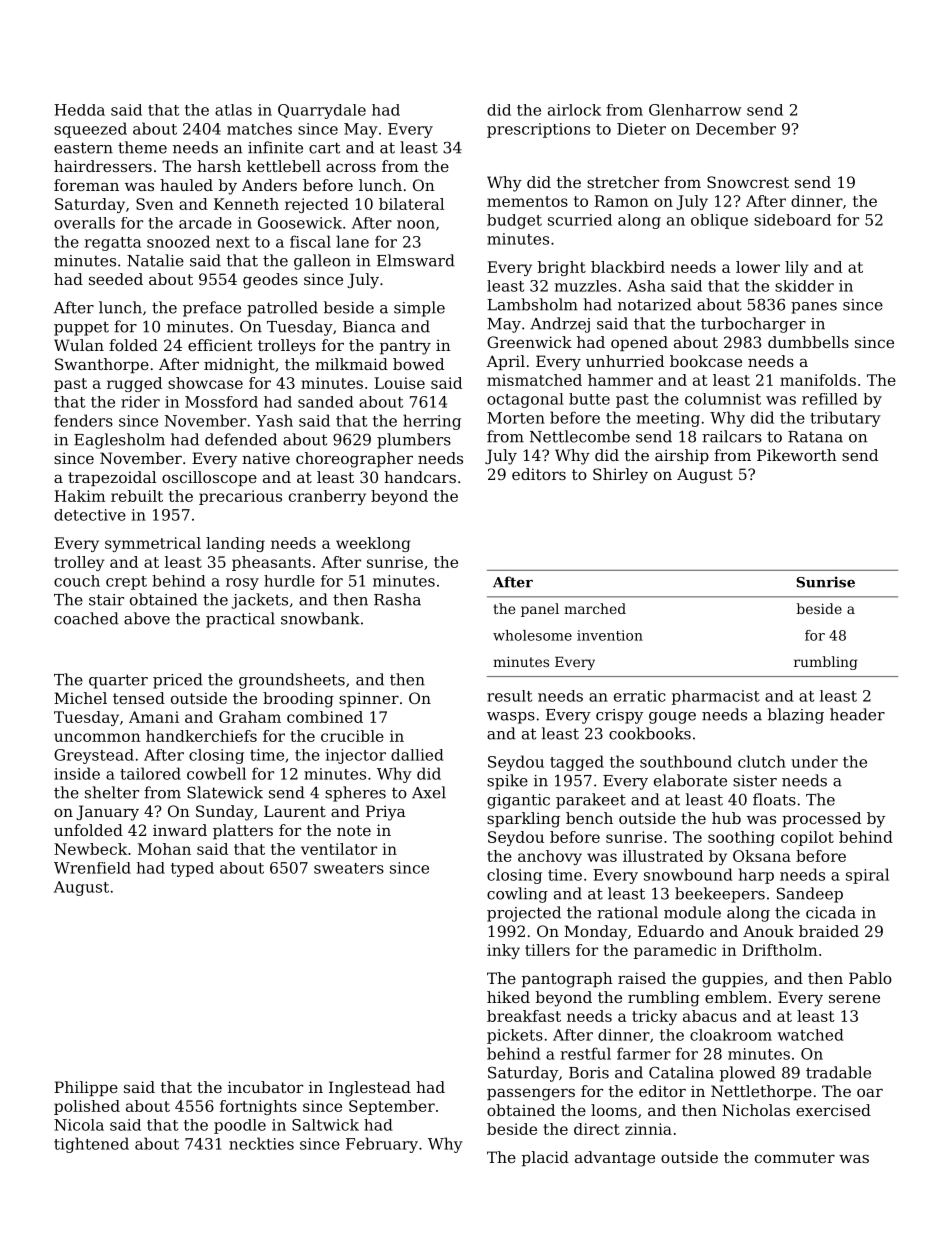 This screenshot has width=952, height=1233. I want to click on tributary, so click(845, 419).
